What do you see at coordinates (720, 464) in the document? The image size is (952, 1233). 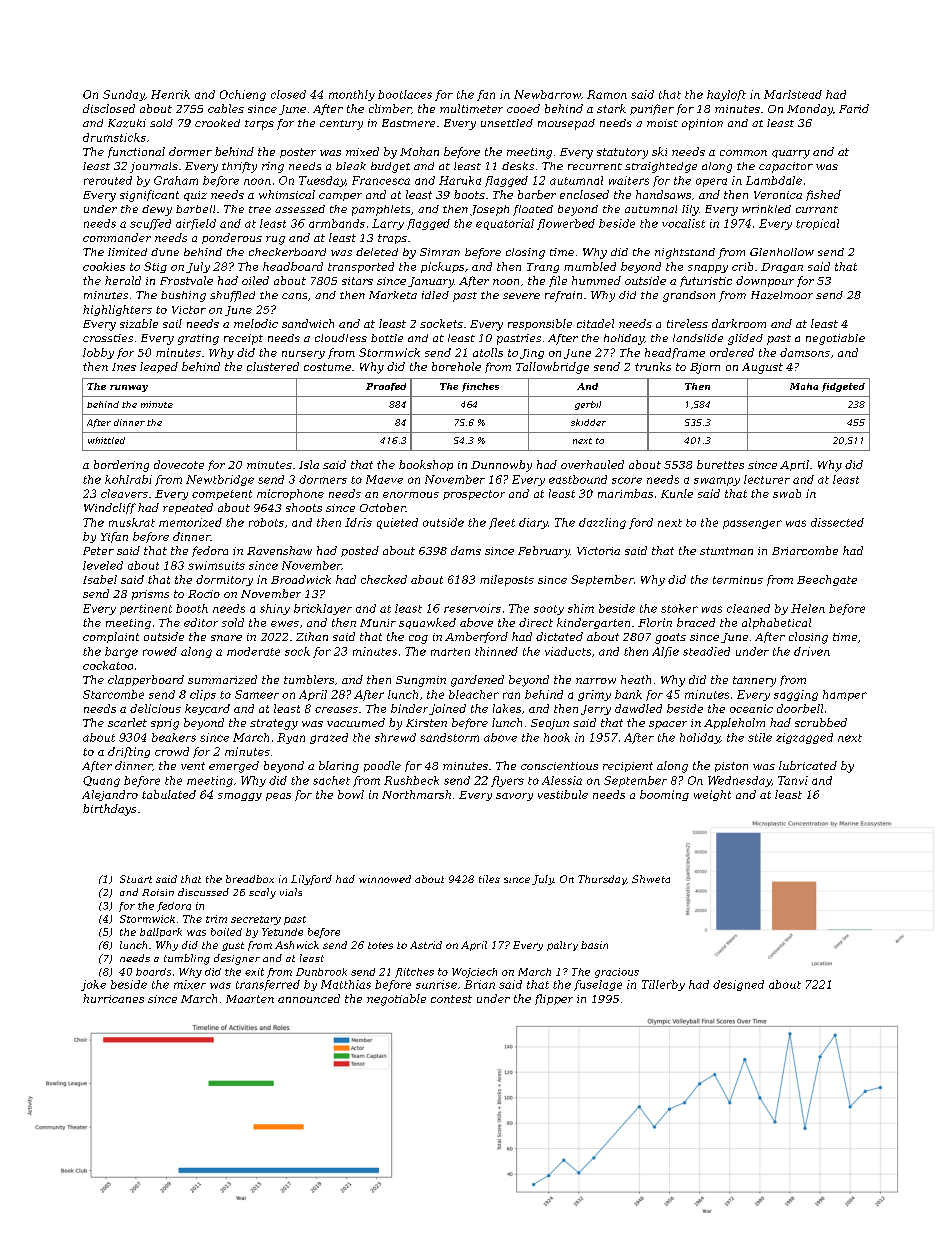 I see `burettes` at bounding box center [720, 464].
